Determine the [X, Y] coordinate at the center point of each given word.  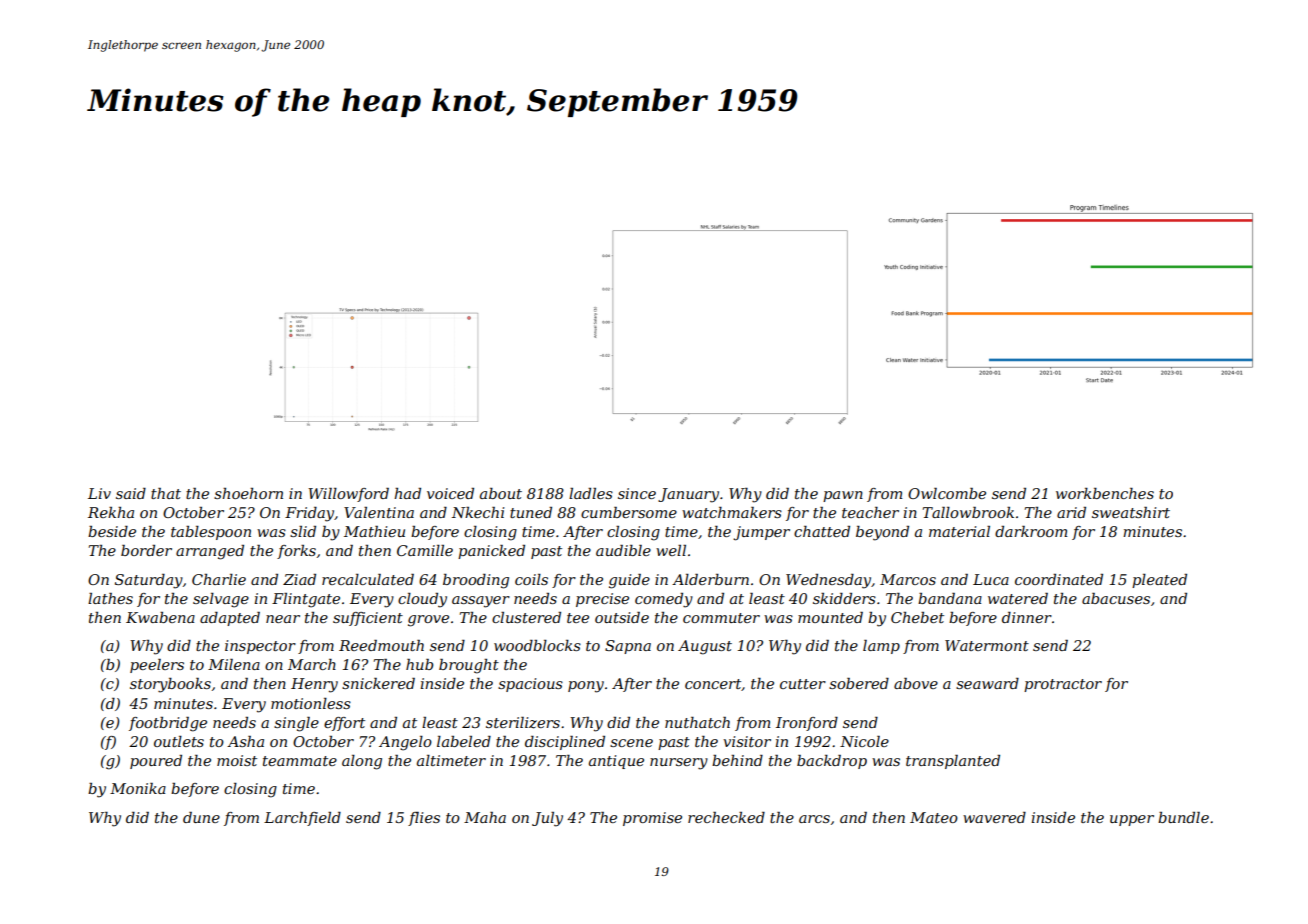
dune [201, 817]
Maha [485, 817]
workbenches [1105, 493]
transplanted [953, 762]
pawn [843, 496]
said [131, 493]
